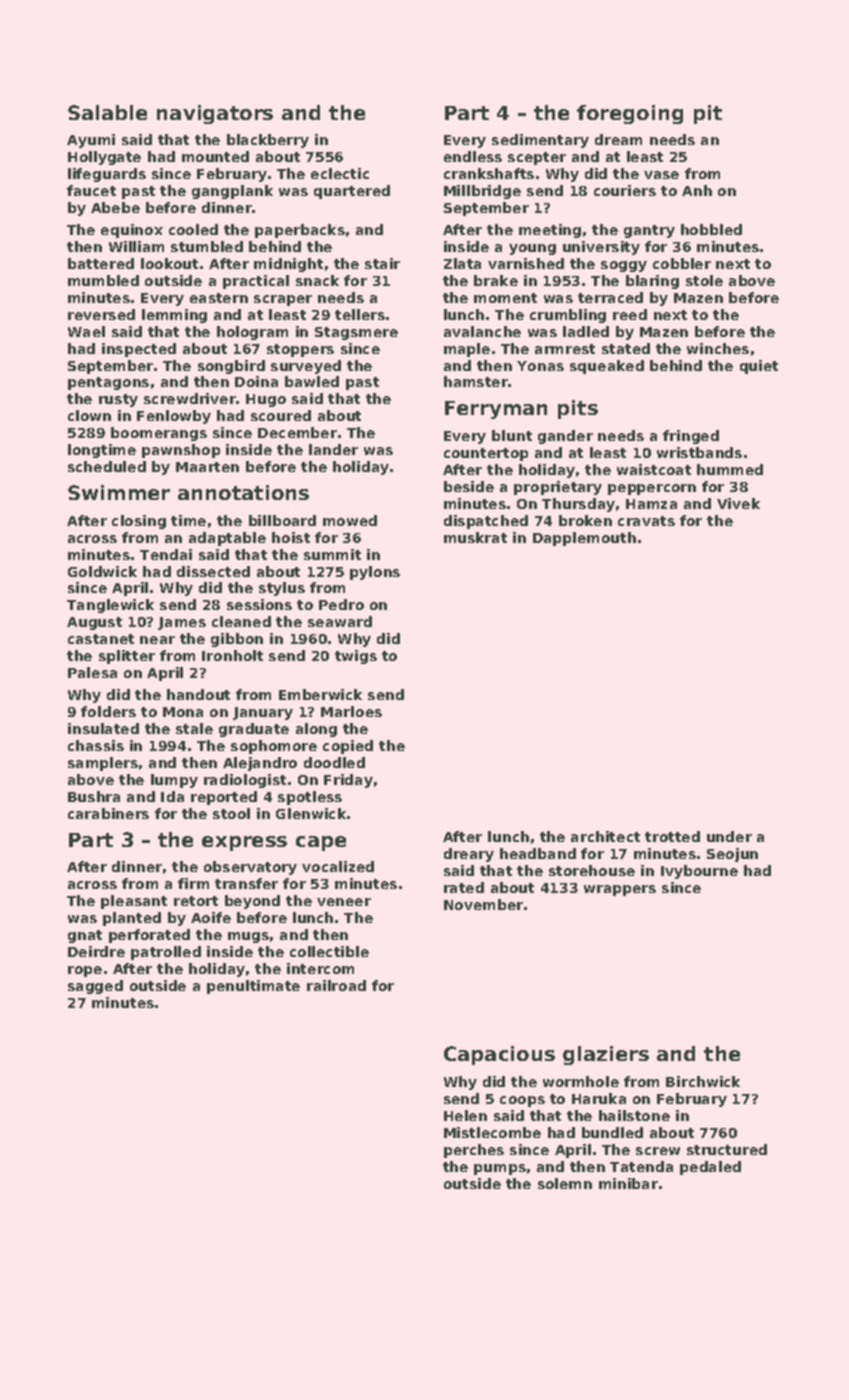 Image resolution: width=849 pixels, height=1400 pixels. What do you see at coordinates (213, 571) in the screenshot?
I see `dissected` at bounding box center [213, 571].
